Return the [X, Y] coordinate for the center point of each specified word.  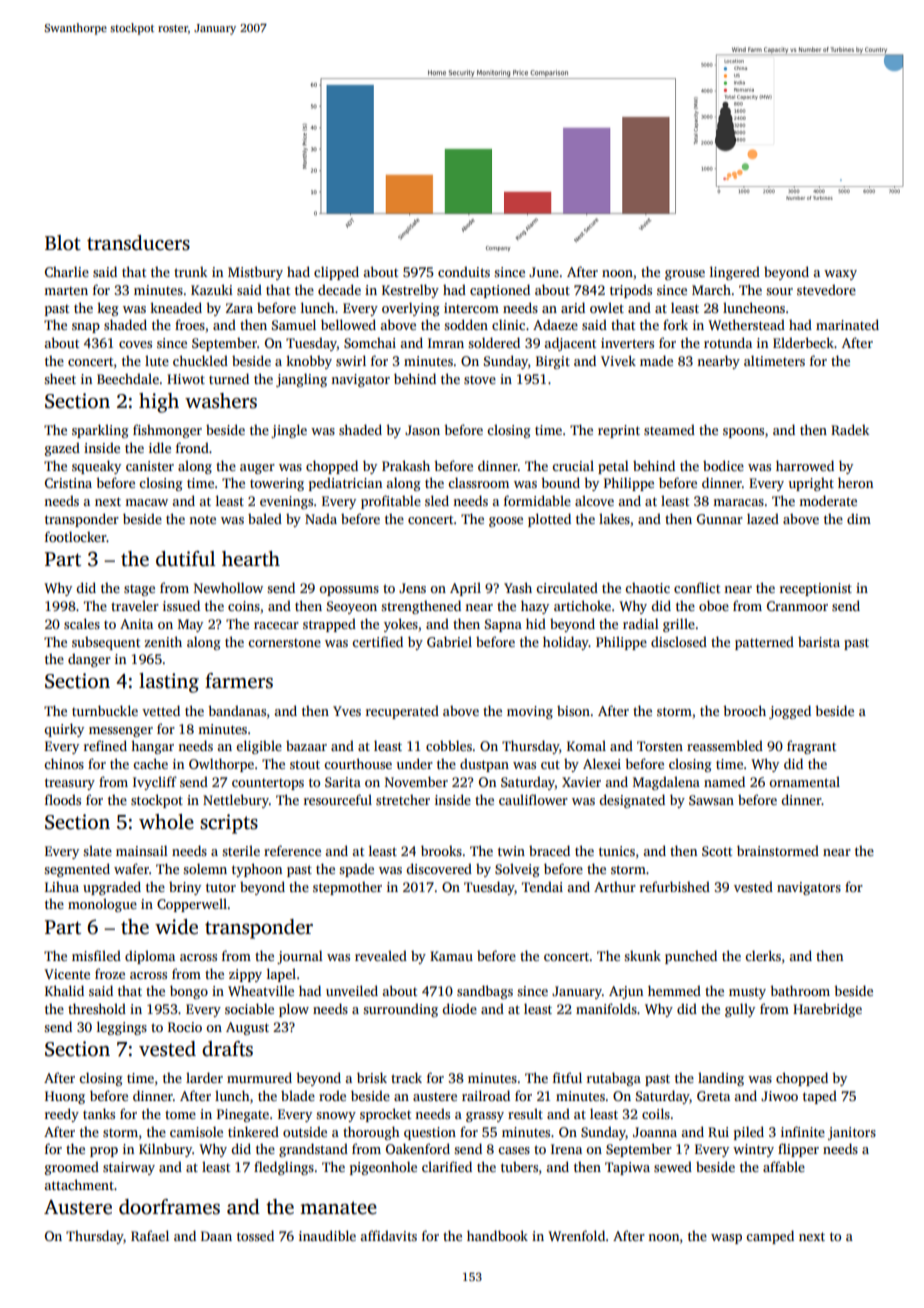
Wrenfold [576, 1235]
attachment [79, 1184]
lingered [735, 273]
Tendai [542, 886]
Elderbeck [803, 342]
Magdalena [666, 783]
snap [86, 328]
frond [192, 447]
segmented [77, 870]
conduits [464, 271]
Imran [446, 343]
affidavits [389, 1235]
